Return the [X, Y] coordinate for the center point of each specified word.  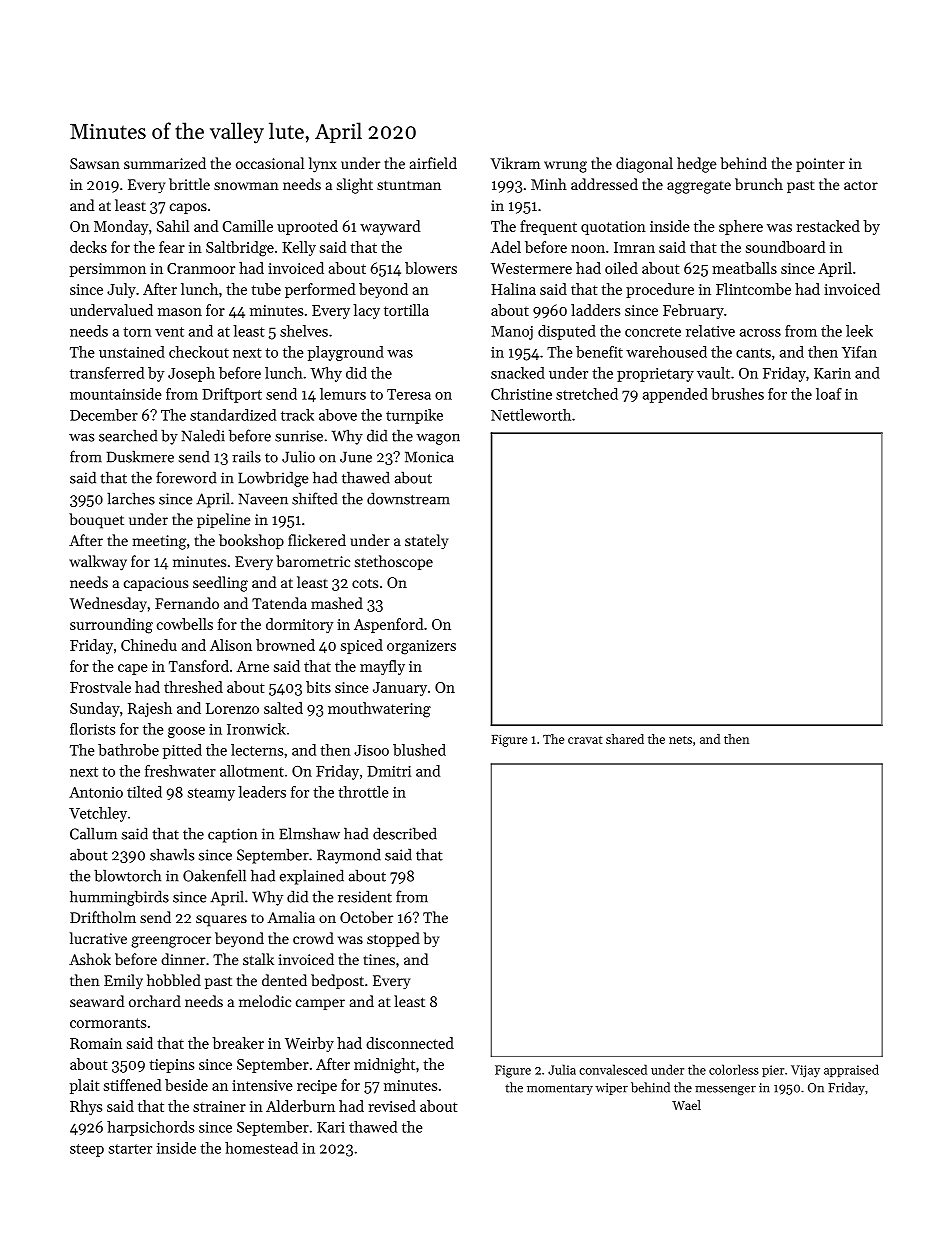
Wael [686, 1105]
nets [680, 740]
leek [859, 331]
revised [392, 1106]
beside [186, 1085]
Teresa [409, 394]
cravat [585, 740]
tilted [144, 792]
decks [88, 247]
